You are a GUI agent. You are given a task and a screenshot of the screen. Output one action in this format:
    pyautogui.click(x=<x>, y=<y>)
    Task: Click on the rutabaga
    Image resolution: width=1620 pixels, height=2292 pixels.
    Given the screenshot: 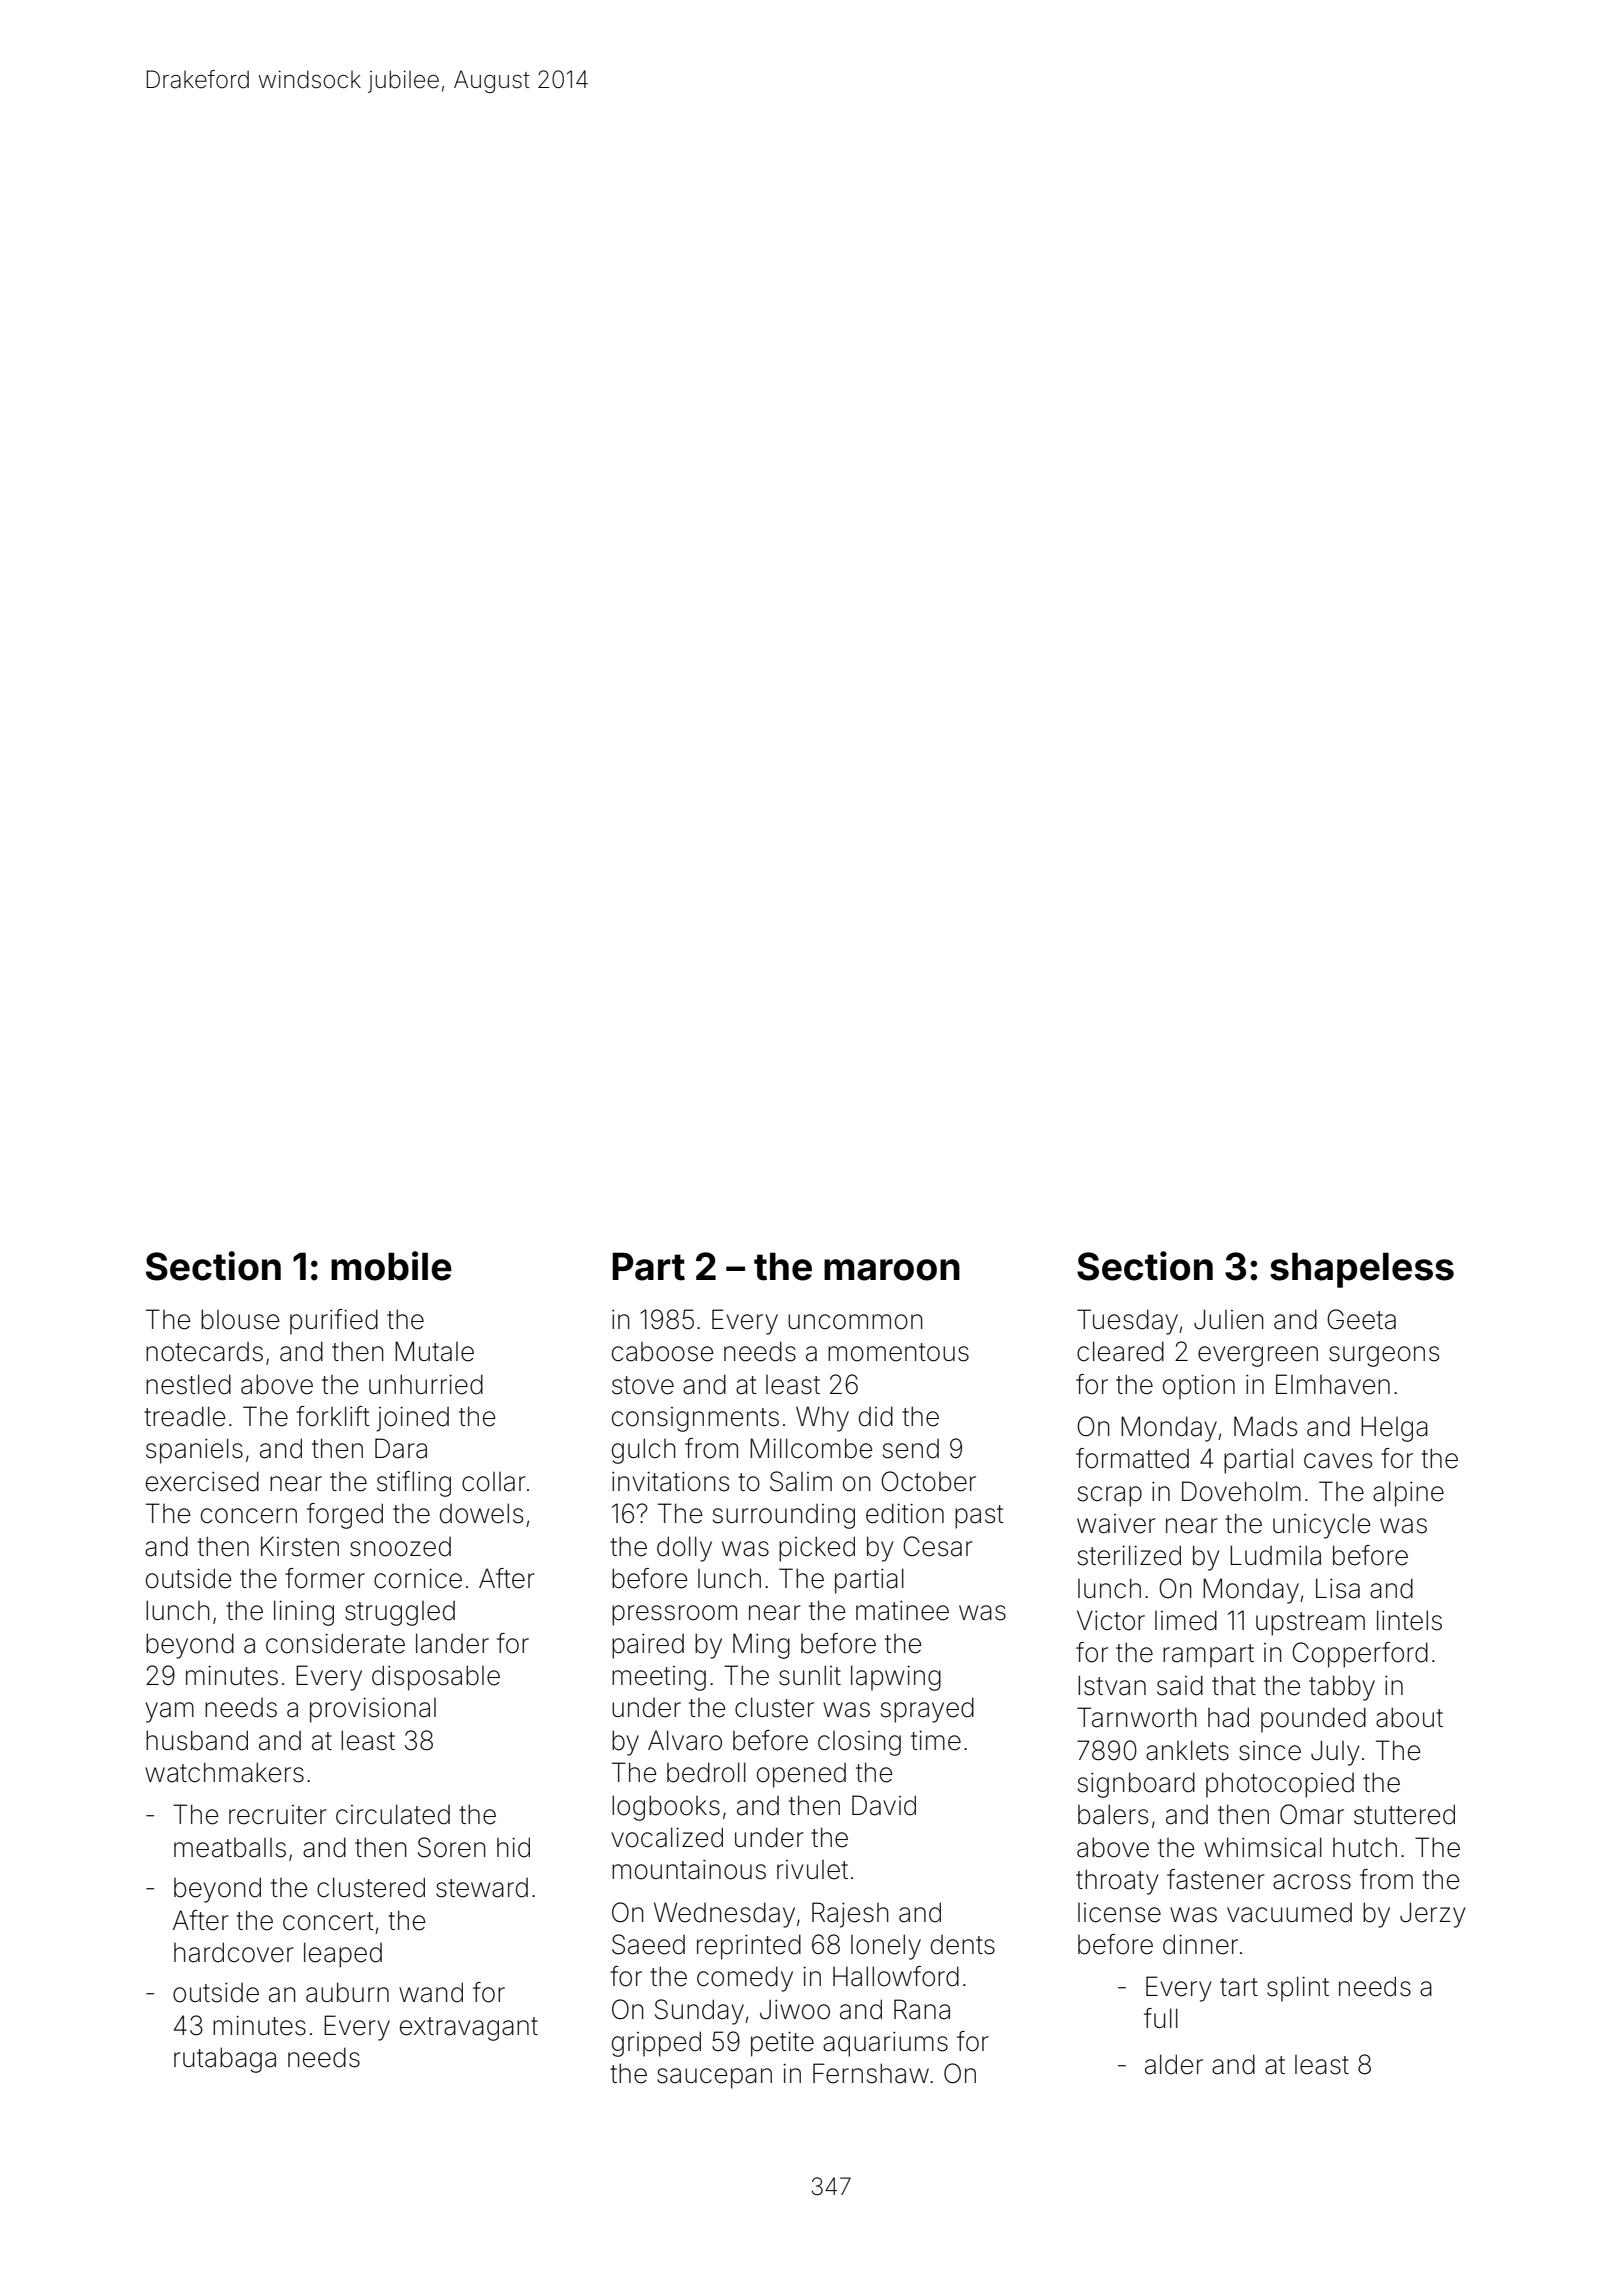 What is the action you would take?
    pyautogui.click(x=225, y=2060)
